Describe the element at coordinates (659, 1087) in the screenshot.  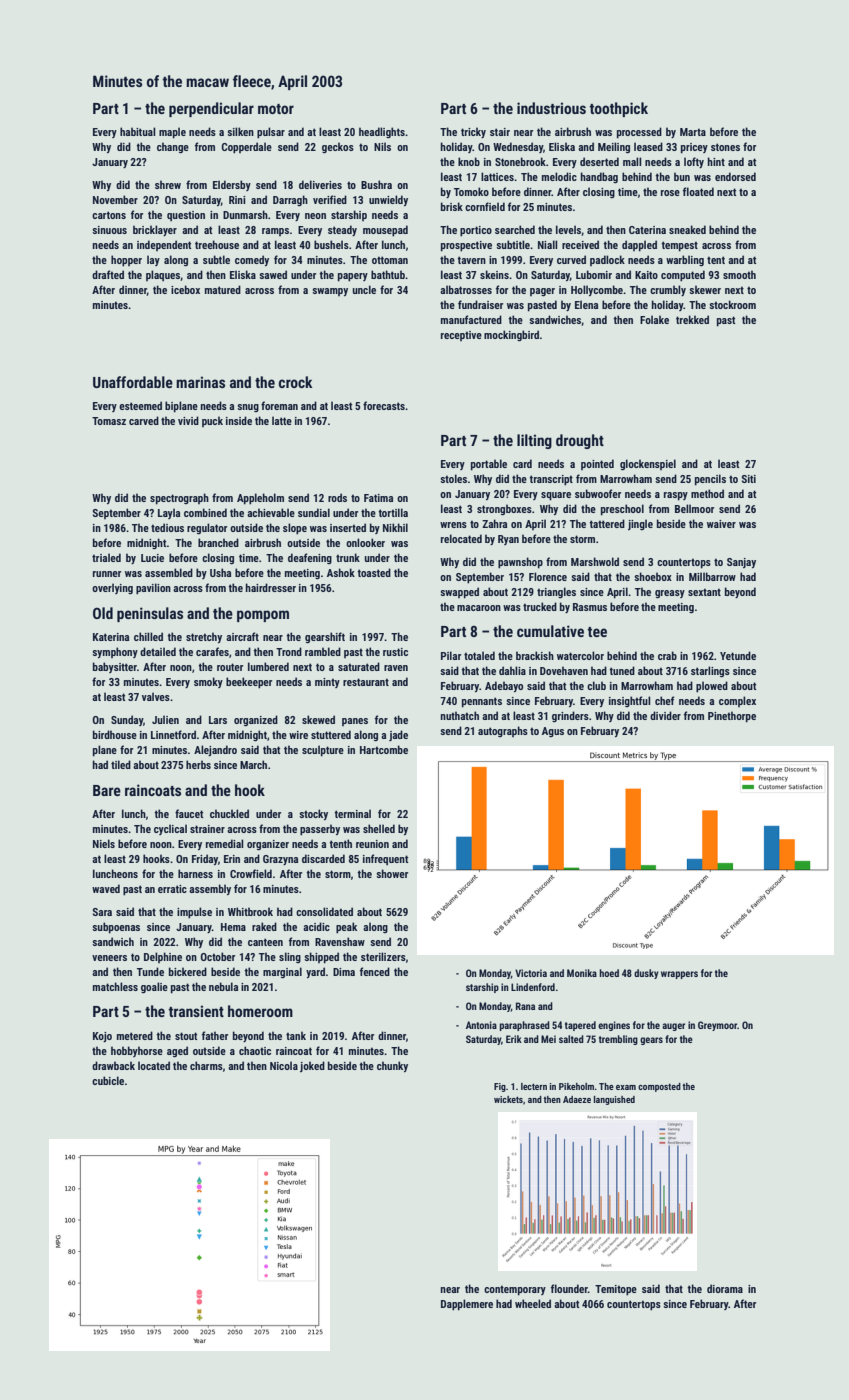
I see `composted` at that location.
